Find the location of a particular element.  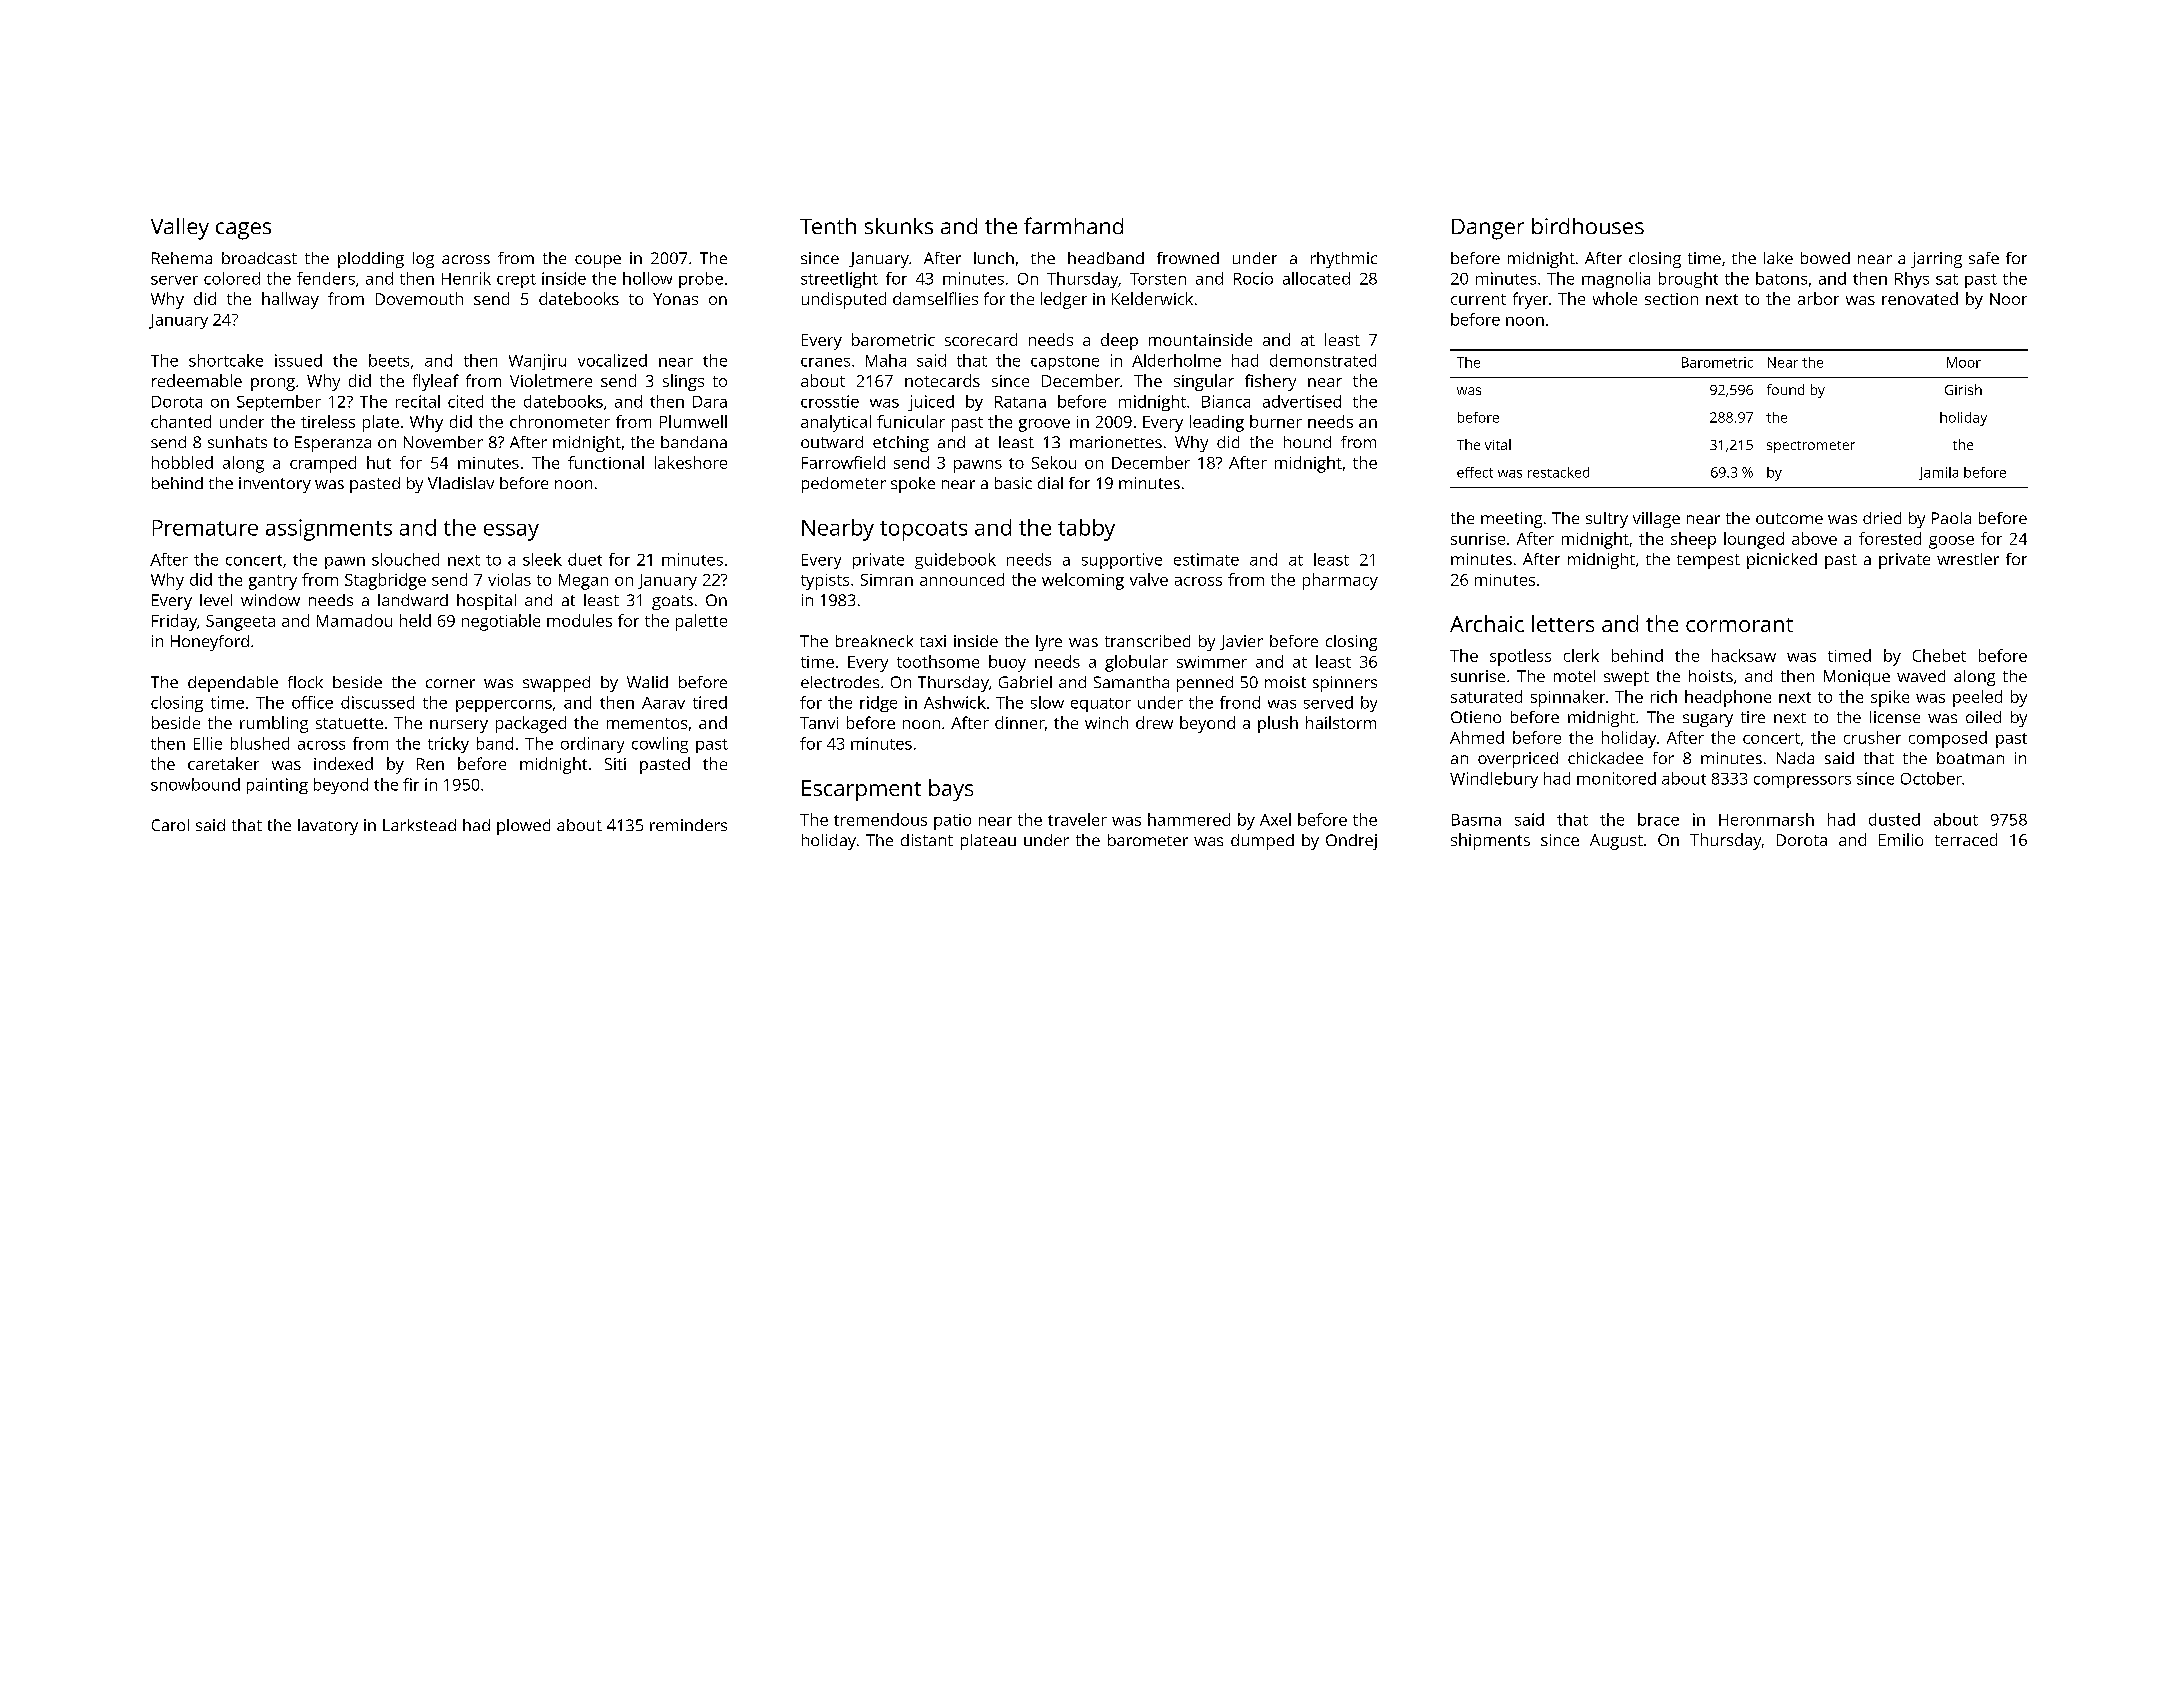

flyleaf is located at coordinates (436, 382).
